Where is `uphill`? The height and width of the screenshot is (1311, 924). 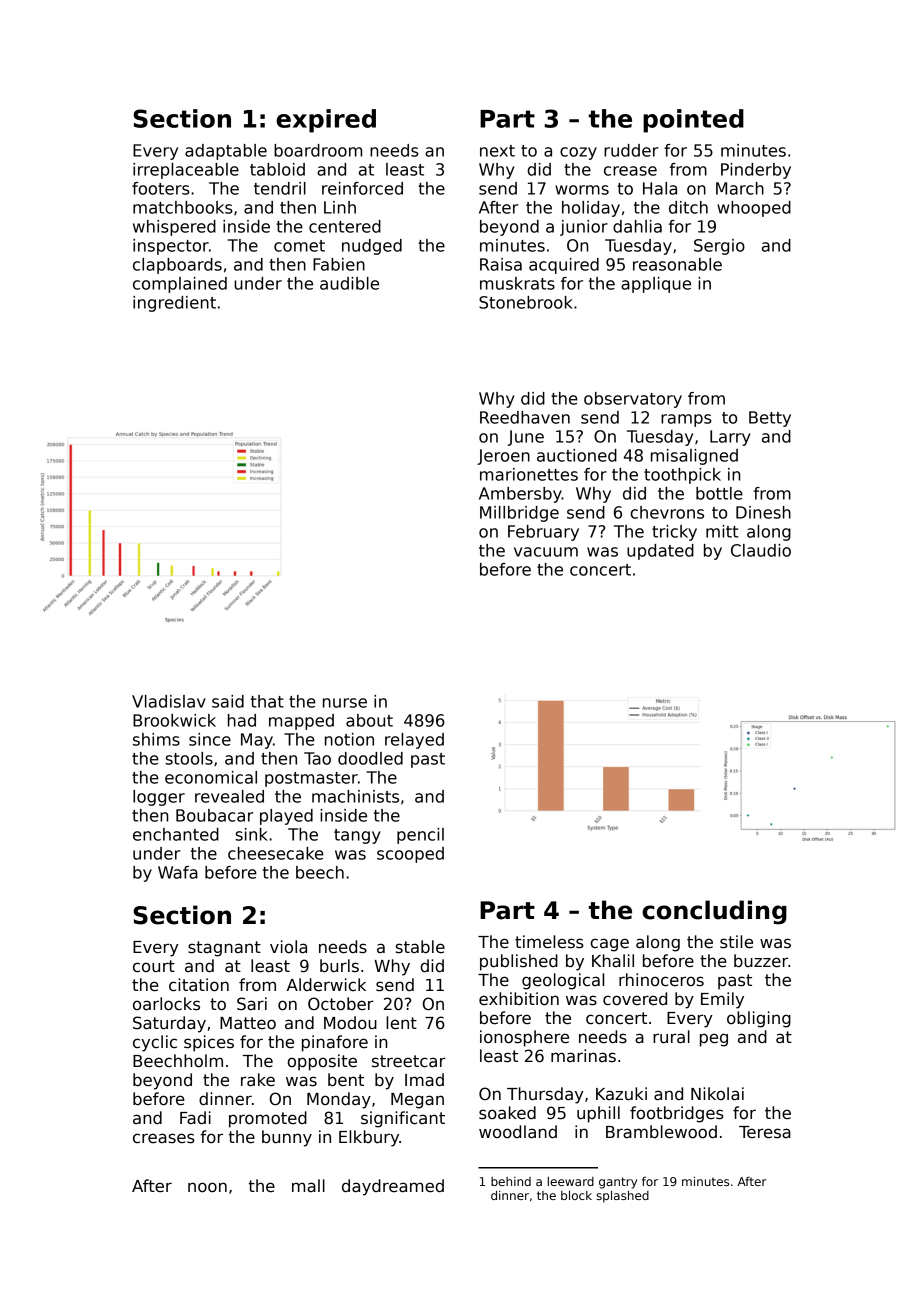
uphill is located at coordinates (598, 1114).
